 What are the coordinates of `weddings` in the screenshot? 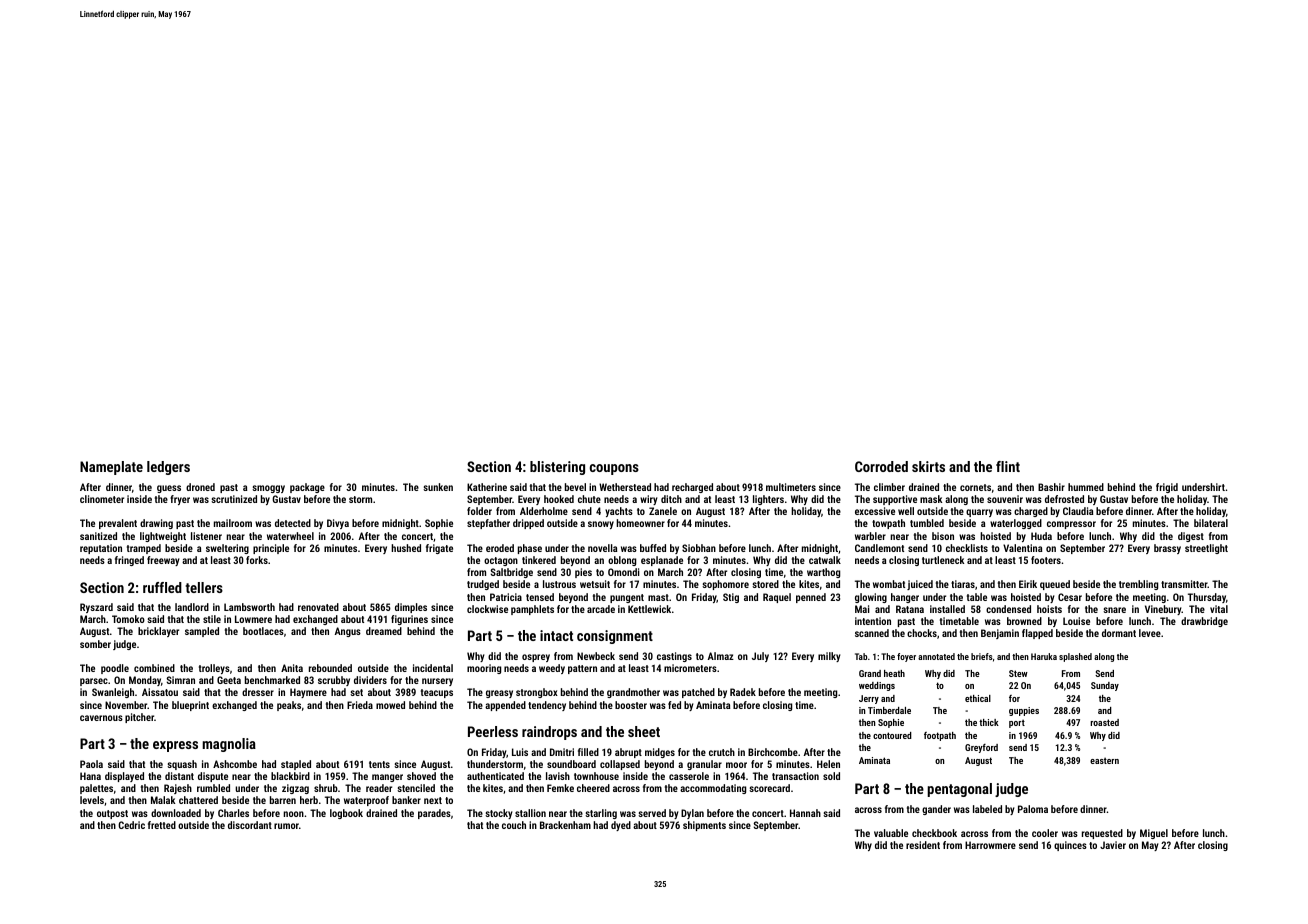 It's located at (877, 686).
